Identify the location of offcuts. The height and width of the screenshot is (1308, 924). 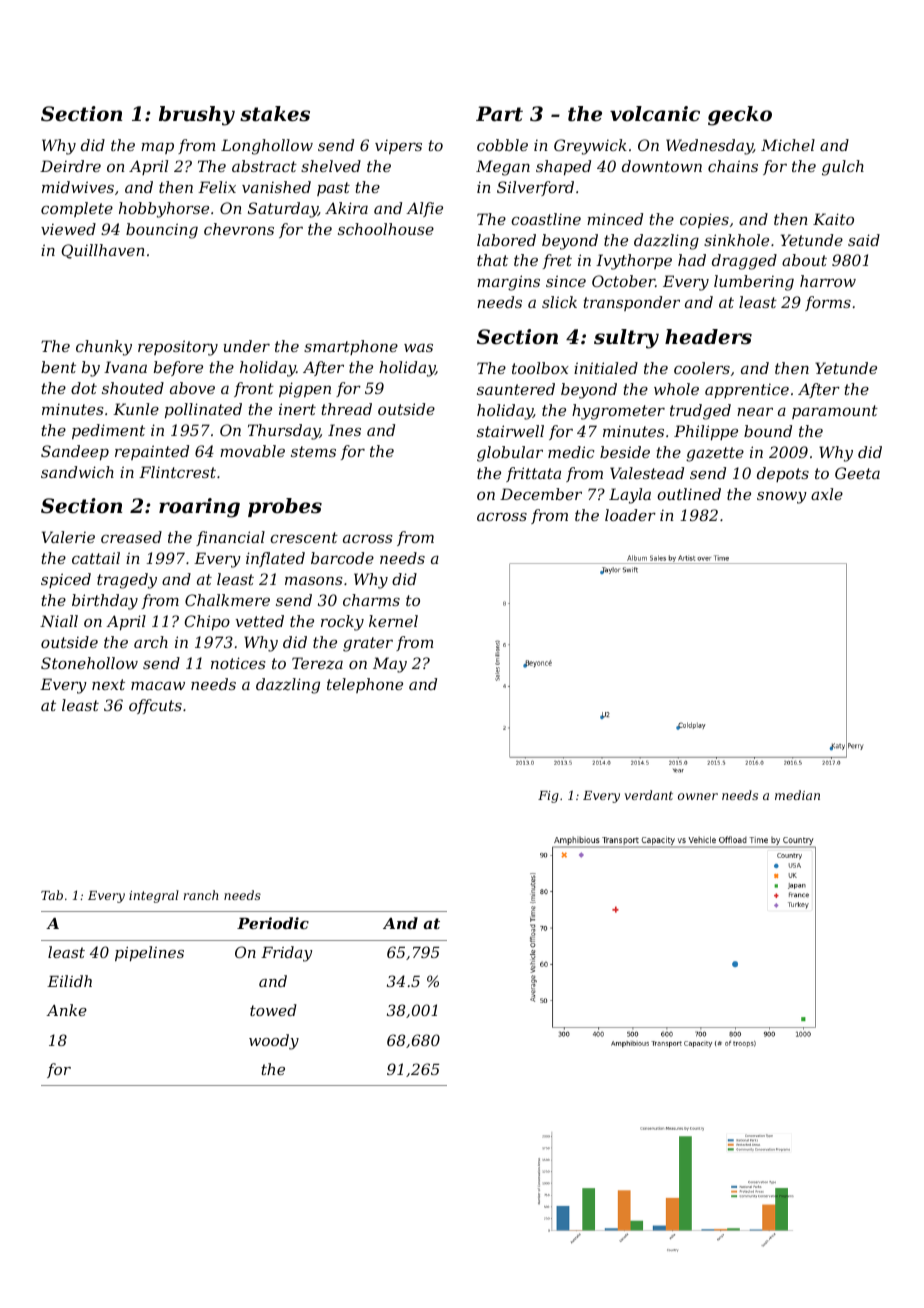
(155, 706).
